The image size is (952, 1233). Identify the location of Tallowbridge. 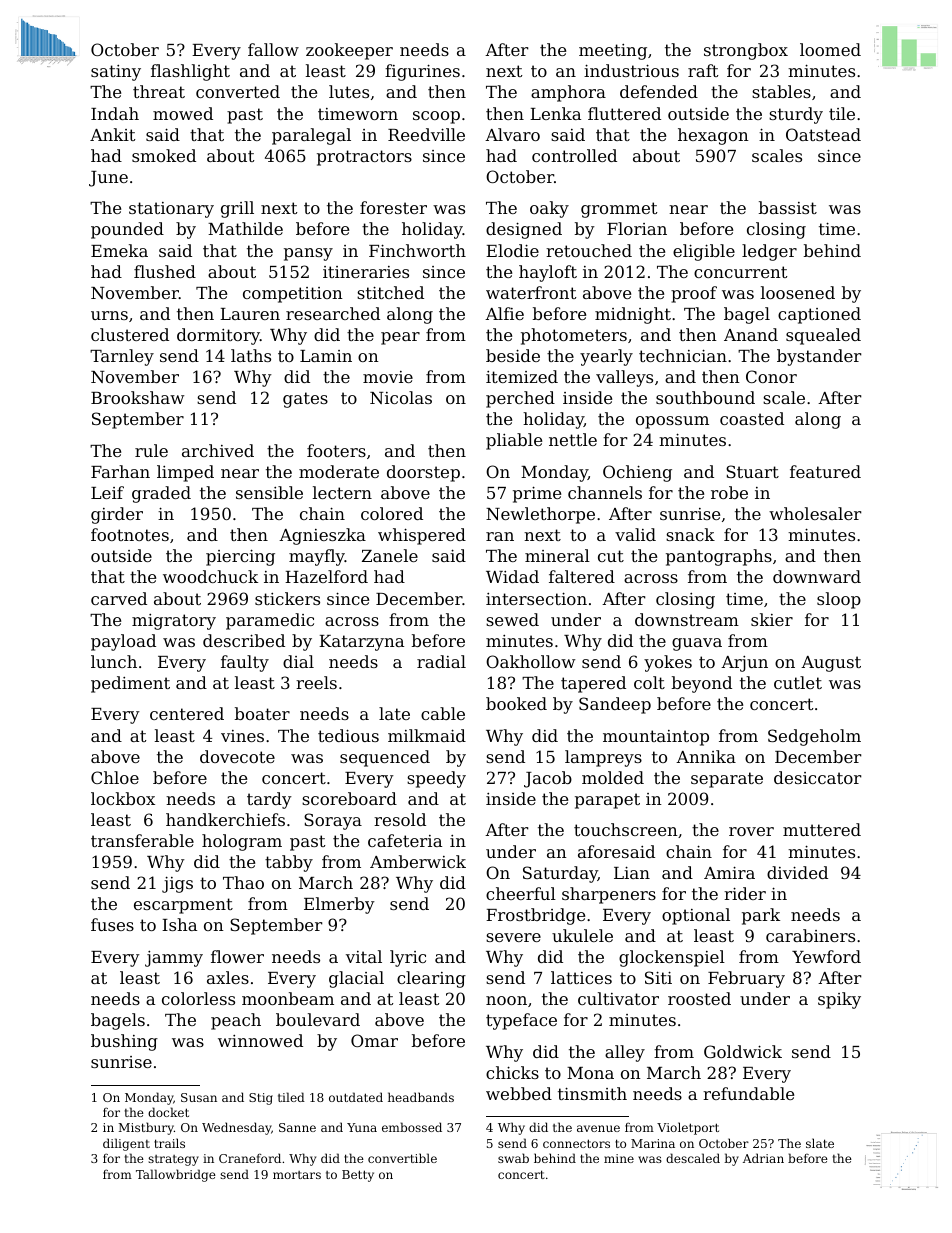
(176, 1175).
